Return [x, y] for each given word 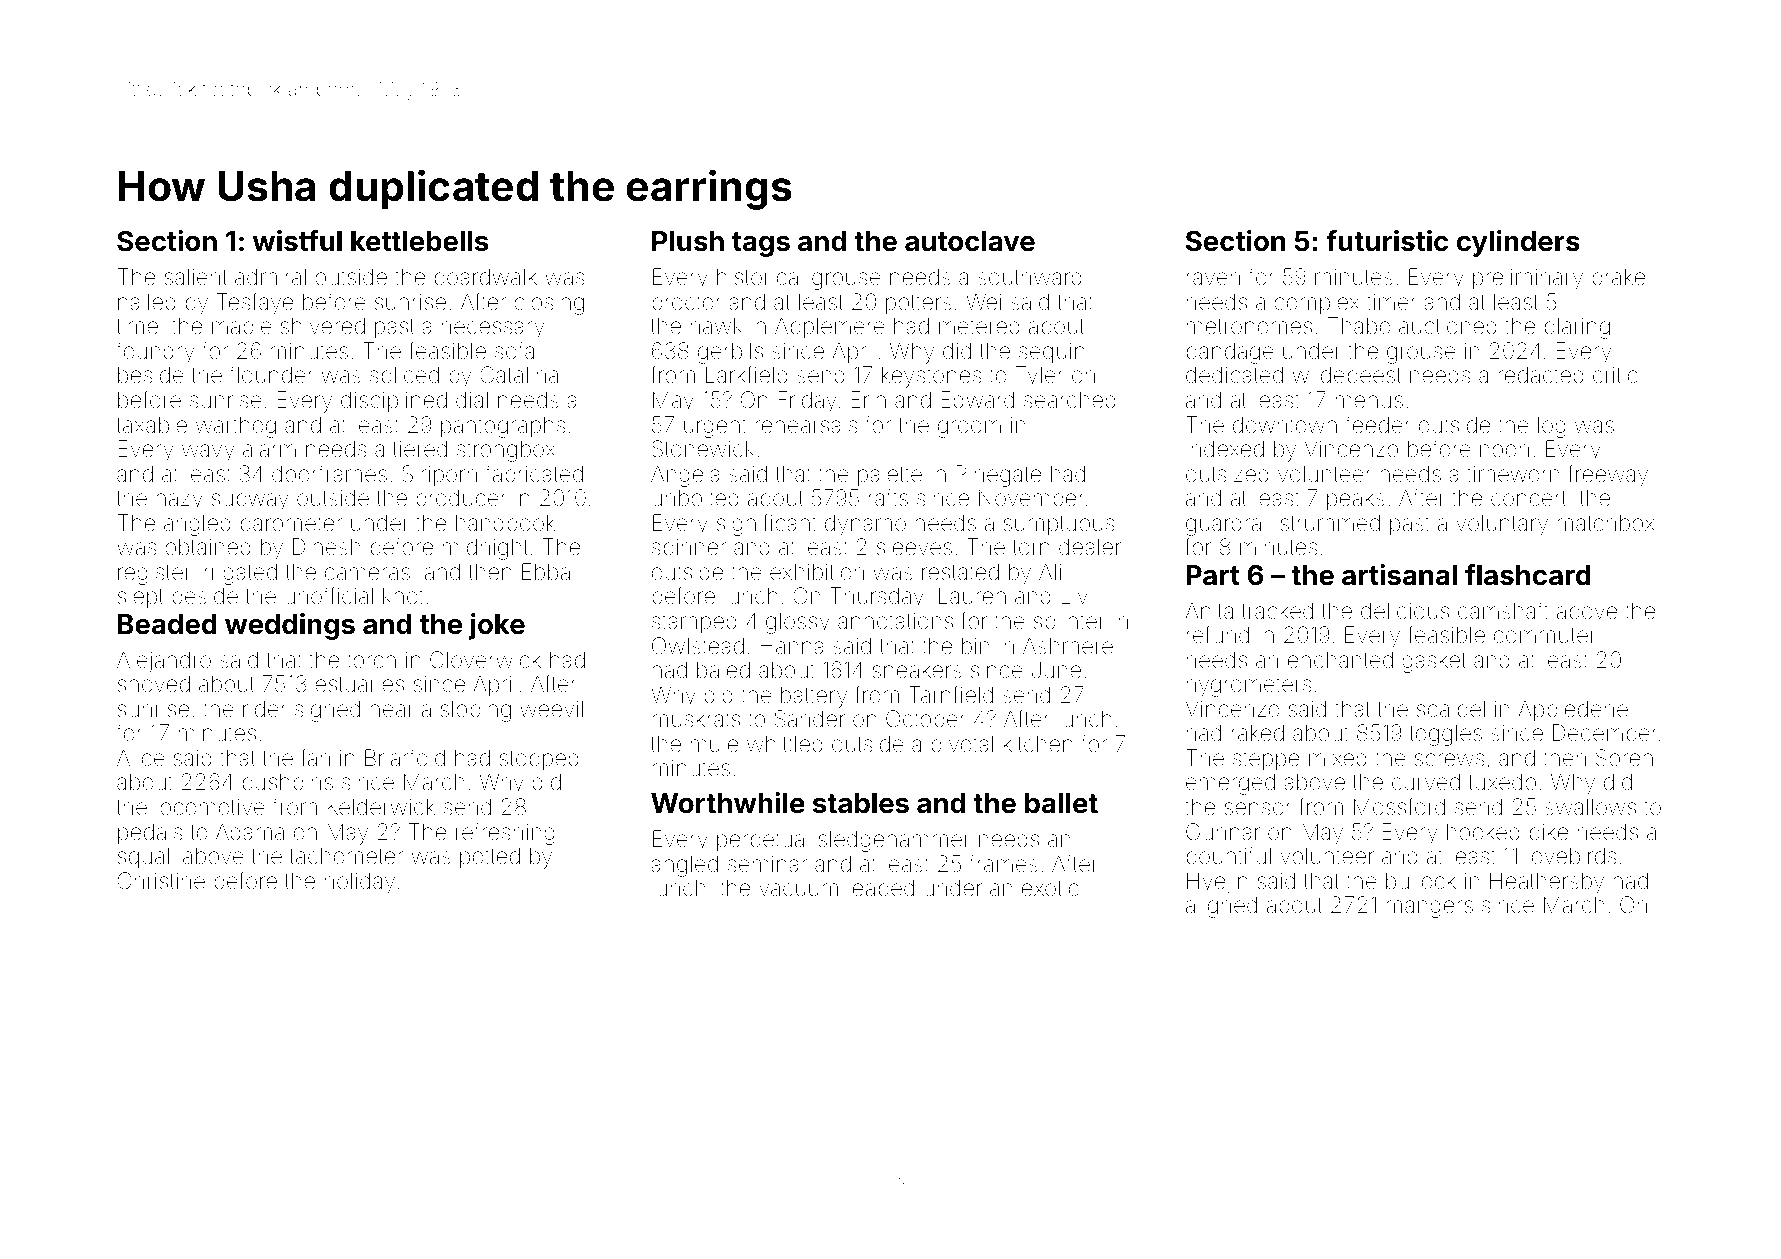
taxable [151, 425]
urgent [715, 428]
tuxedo [1502, 782]
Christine [161, 880]
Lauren [972, 596]
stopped [539, 760]
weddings [290, 626]
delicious [1405, 611]
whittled [785, 744]
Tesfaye [255, 304]
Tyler [1039, 377]
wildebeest [1347, 375]
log [1552, 427]
